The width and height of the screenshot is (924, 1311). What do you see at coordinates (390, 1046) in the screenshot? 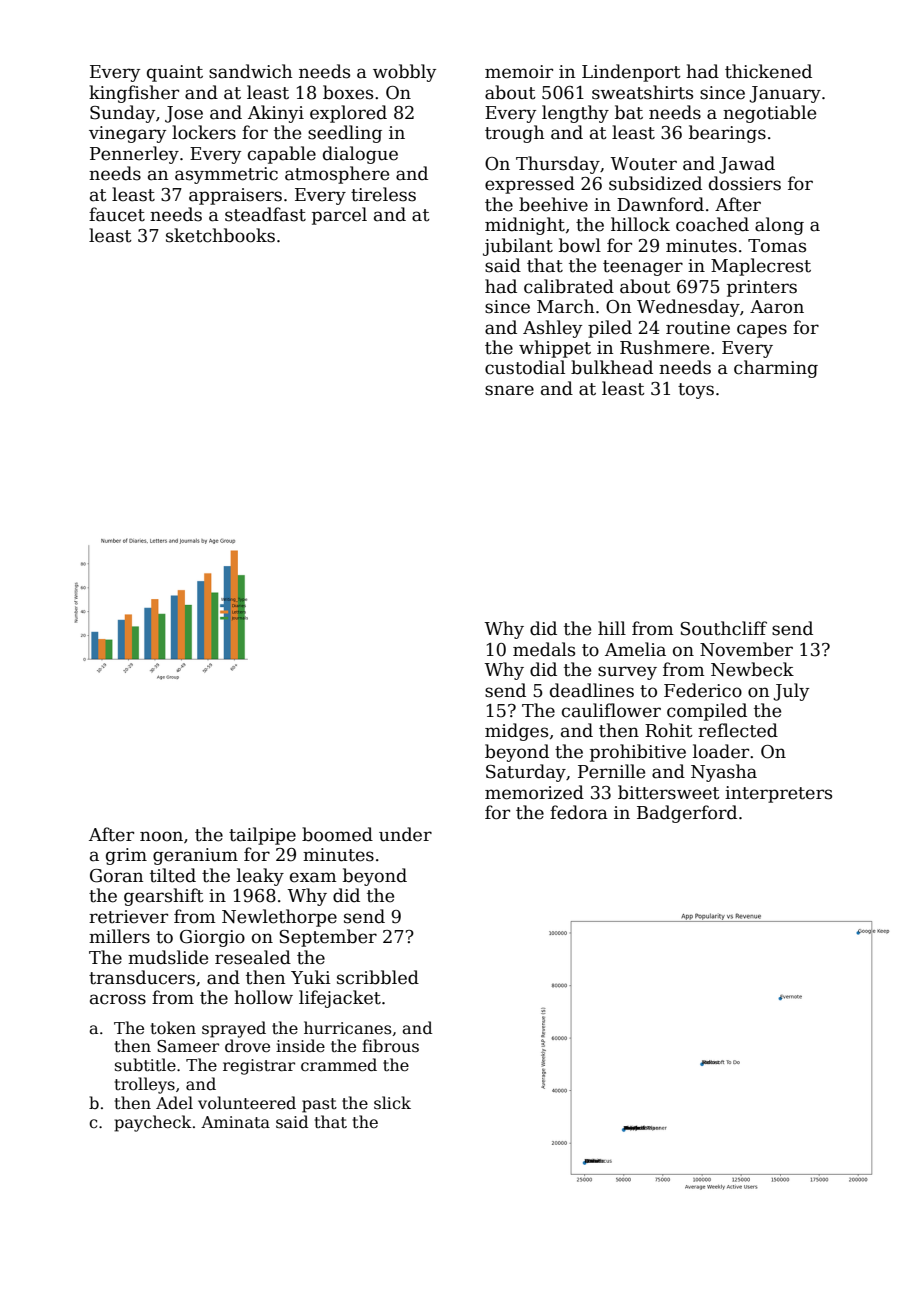
I see `fibrous` at bounding box center [390, 1046].
